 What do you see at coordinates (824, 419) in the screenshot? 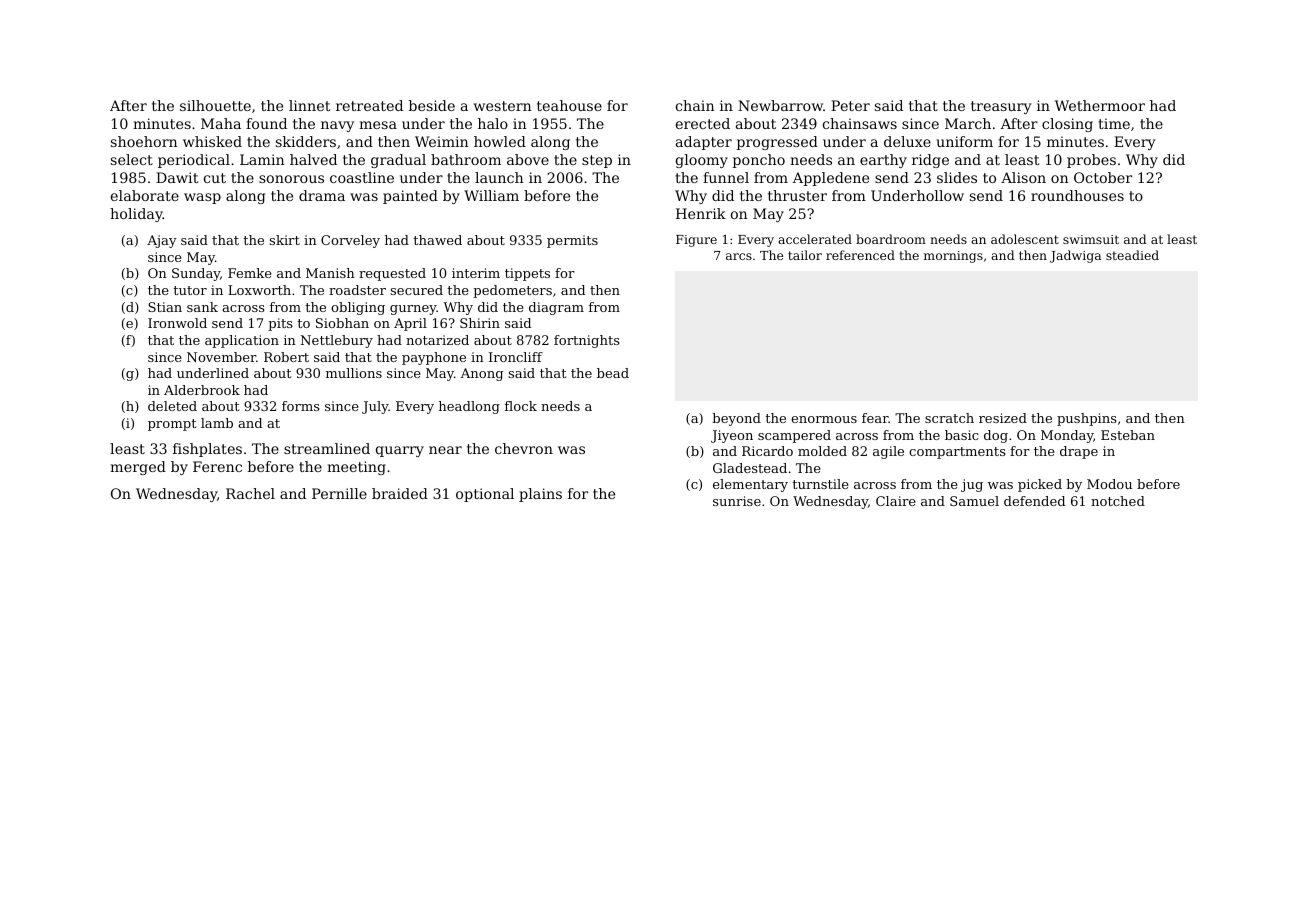
I see `enormous` at bounding box center [824, 419].
